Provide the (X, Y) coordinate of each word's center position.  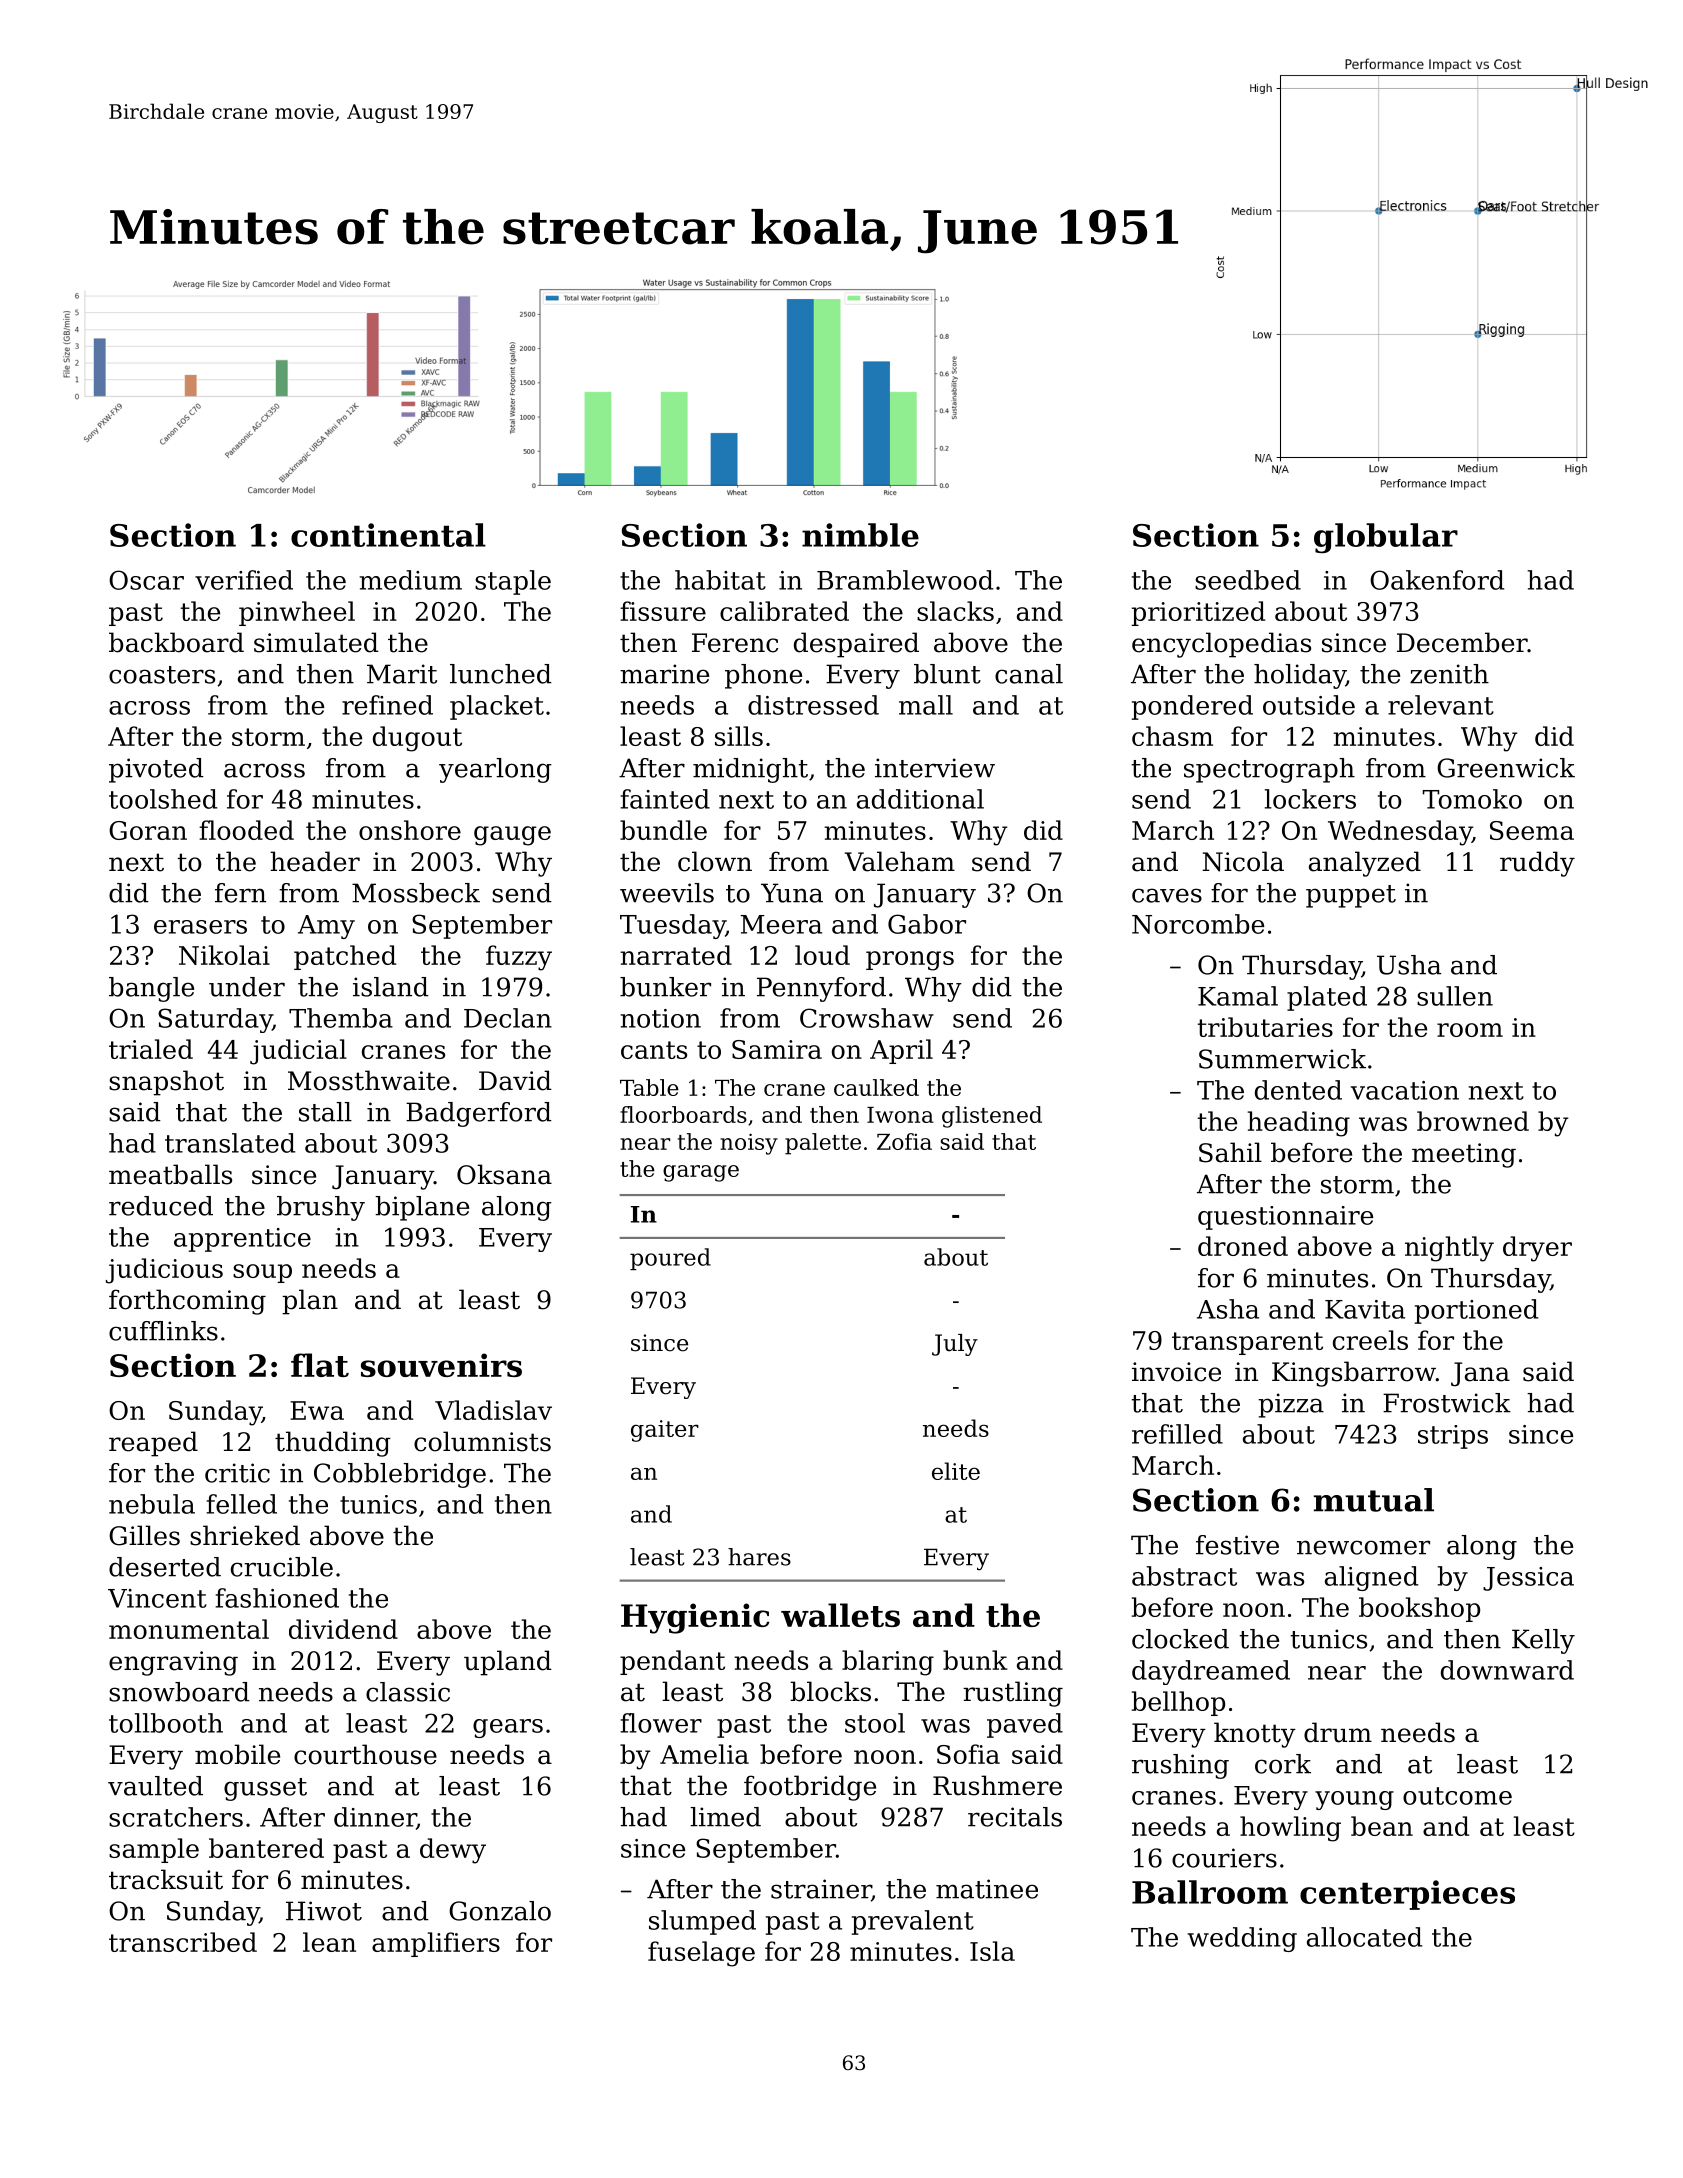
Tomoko (1472, 799)
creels (1370, 1340)
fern (240, 893)
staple (513, 582)
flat (320, 1365)
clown (715, 861)
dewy (453, 1851)
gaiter (665, 1431)
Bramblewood (905, 580)
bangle (151, 989)
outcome (1457, 1796)
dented (1298, 1090)
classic (408, 1692)
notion (661, 1018)
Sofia (968, 1754)
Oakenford (1437, 580)
